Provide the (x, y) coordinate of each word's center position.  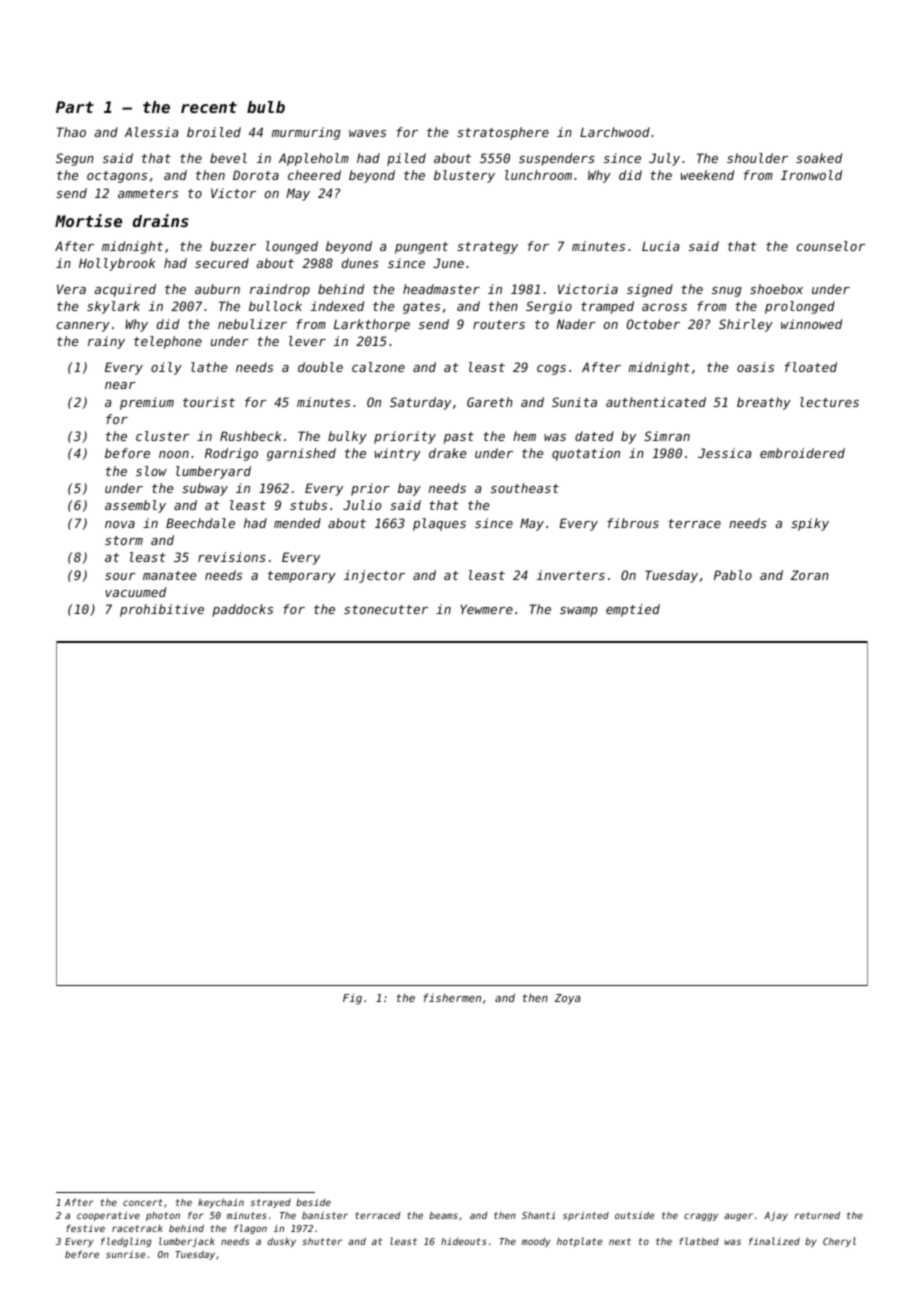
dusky (282, 1242)
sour (120, 576)
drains (161, 220)
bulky (347, 437)
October (653, 324)
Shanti (539, 1215)
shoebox (776, 289)
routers (499, 324)
